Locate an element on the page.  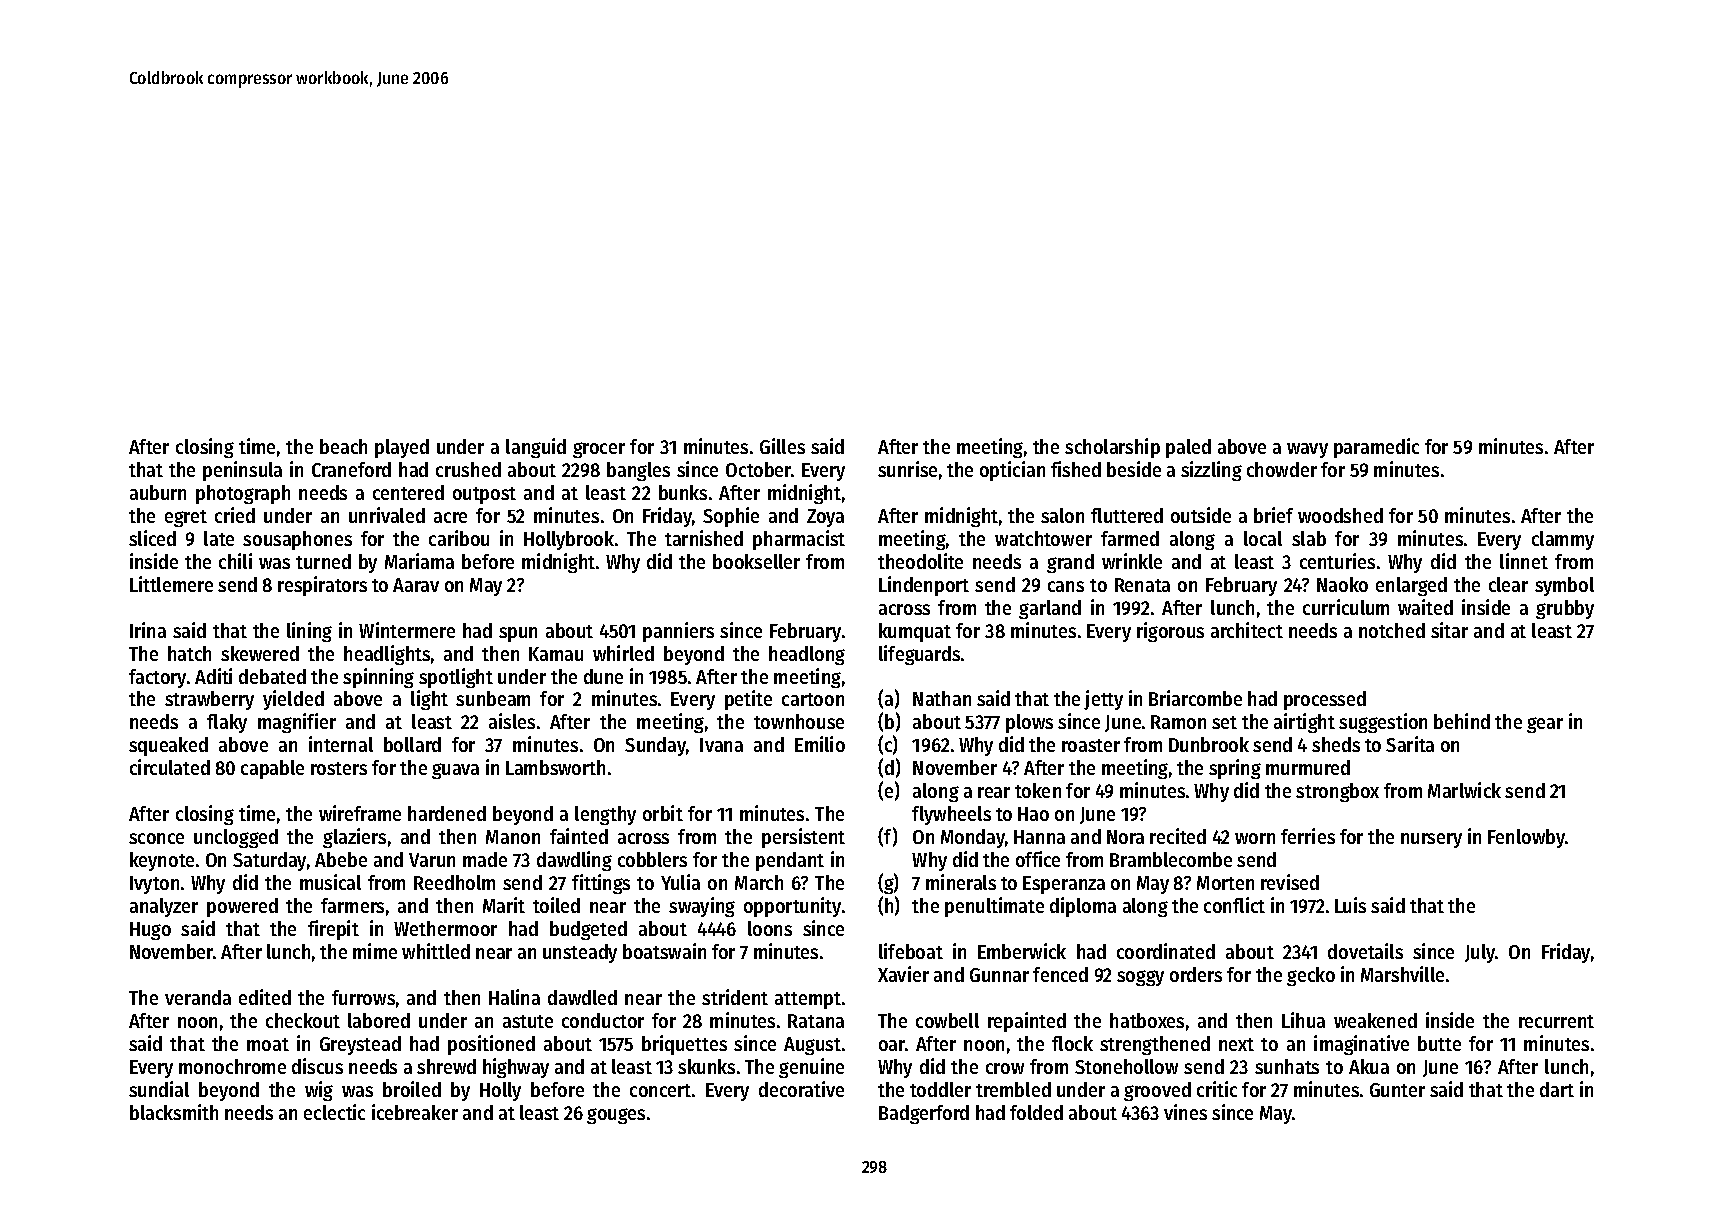
Nathan is located at coordinates (942, 698).
